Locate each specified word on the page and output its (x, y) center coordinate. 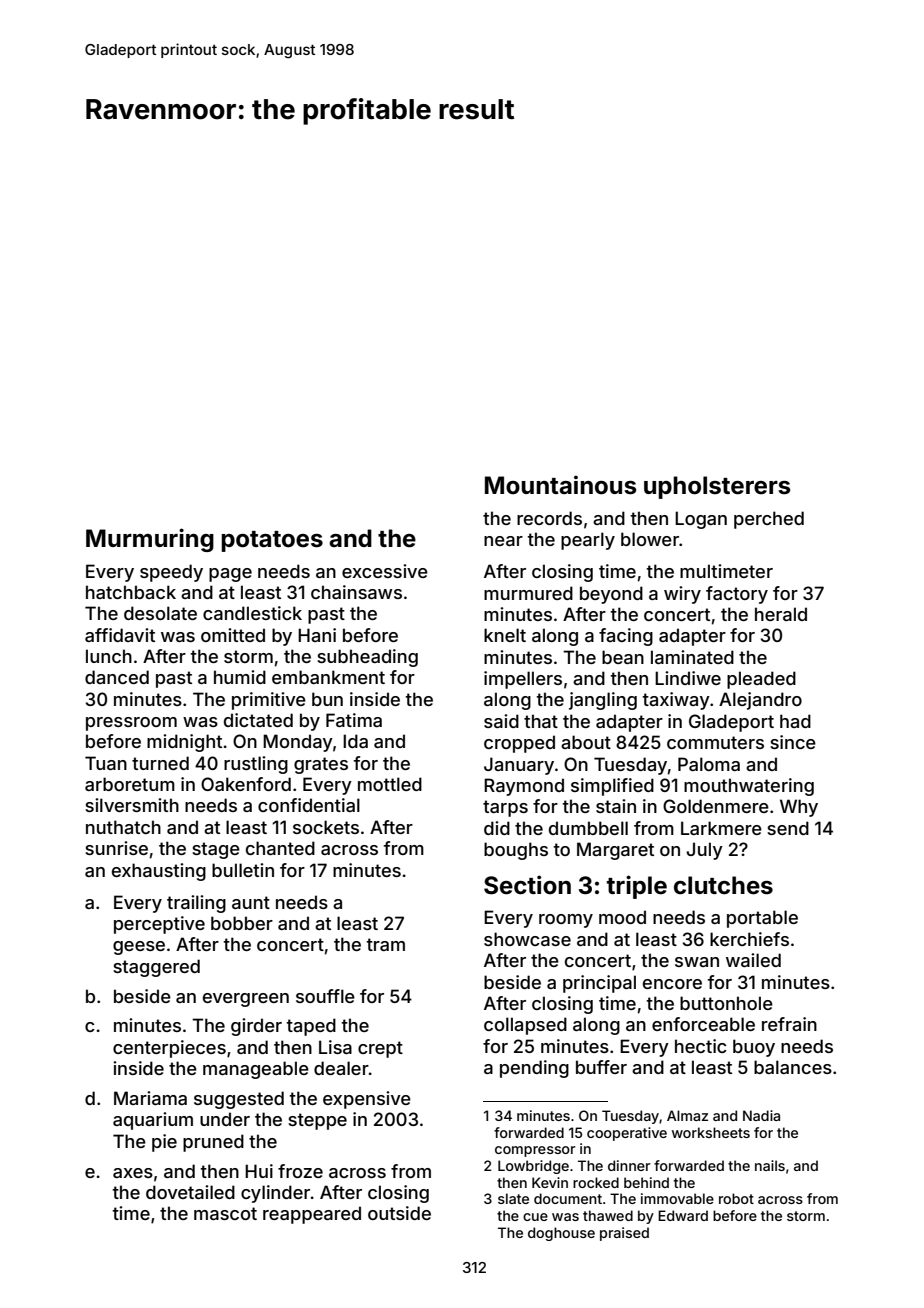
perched (769, 520)
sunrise (116, 848)
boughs (516, 851)
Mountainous (560, 485)
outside (399, 1213)
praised (624, 1234)
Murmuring (150, 540)
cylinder (275, 1194)
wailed (753, 960)
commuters (715, 742)
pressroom (131, 724)
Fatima (354, 720)
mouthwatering (749, 787)
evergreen (246, 1000)
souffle (325, 996)
